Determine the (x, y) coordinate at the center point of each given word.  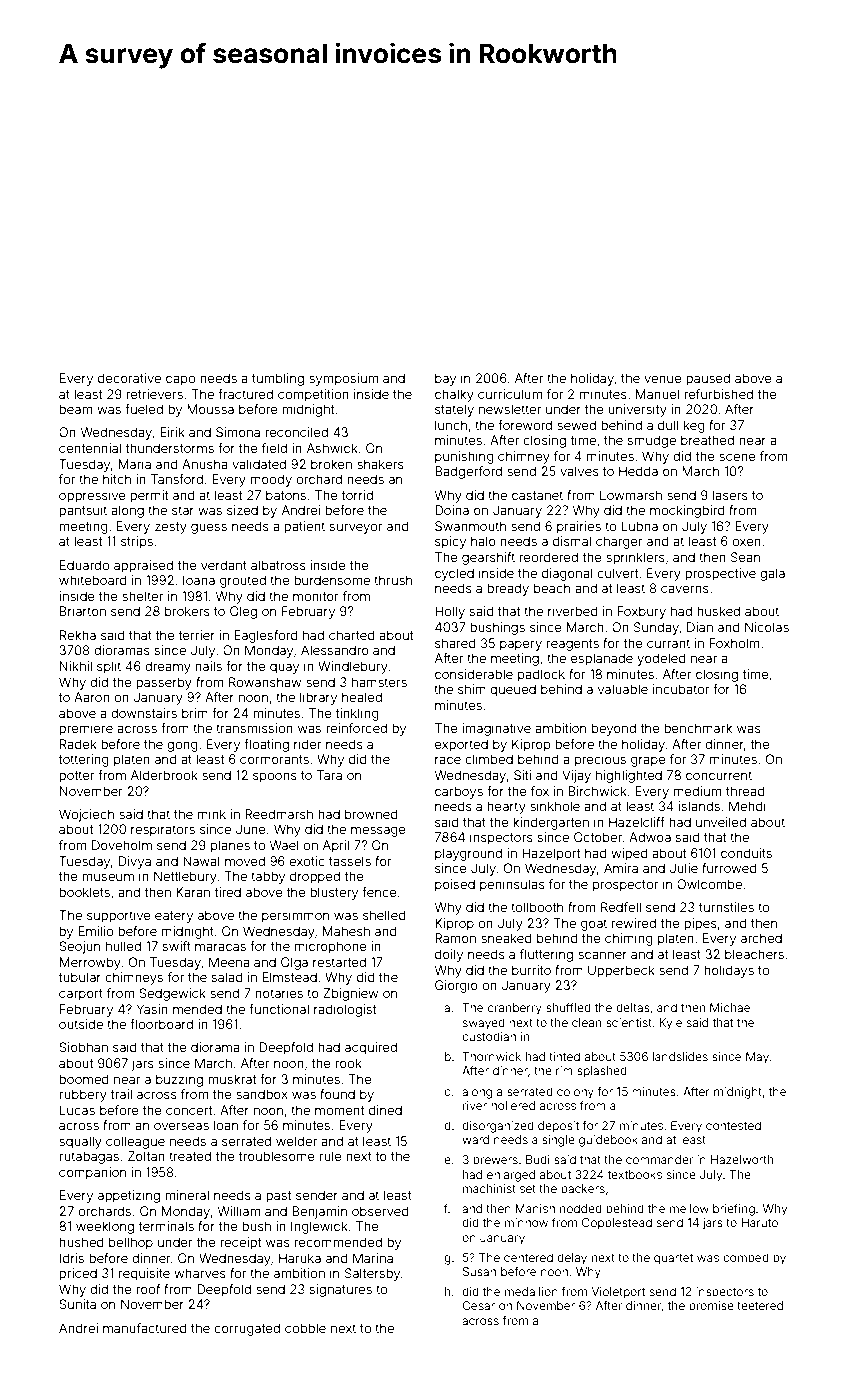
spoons (275, 777)
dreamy (168, 667)
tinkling (357, 714)
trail (121, 1094)
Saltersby (372, 1274)
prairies (579, 527)
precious (600, 760)
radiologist (345, 1010)
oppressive (92, 496)
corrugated (247, 1329)
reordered (549, 557)
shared (455, 643)
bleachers (754, 954)
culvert (617, 573)
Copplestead (617, 1224)
